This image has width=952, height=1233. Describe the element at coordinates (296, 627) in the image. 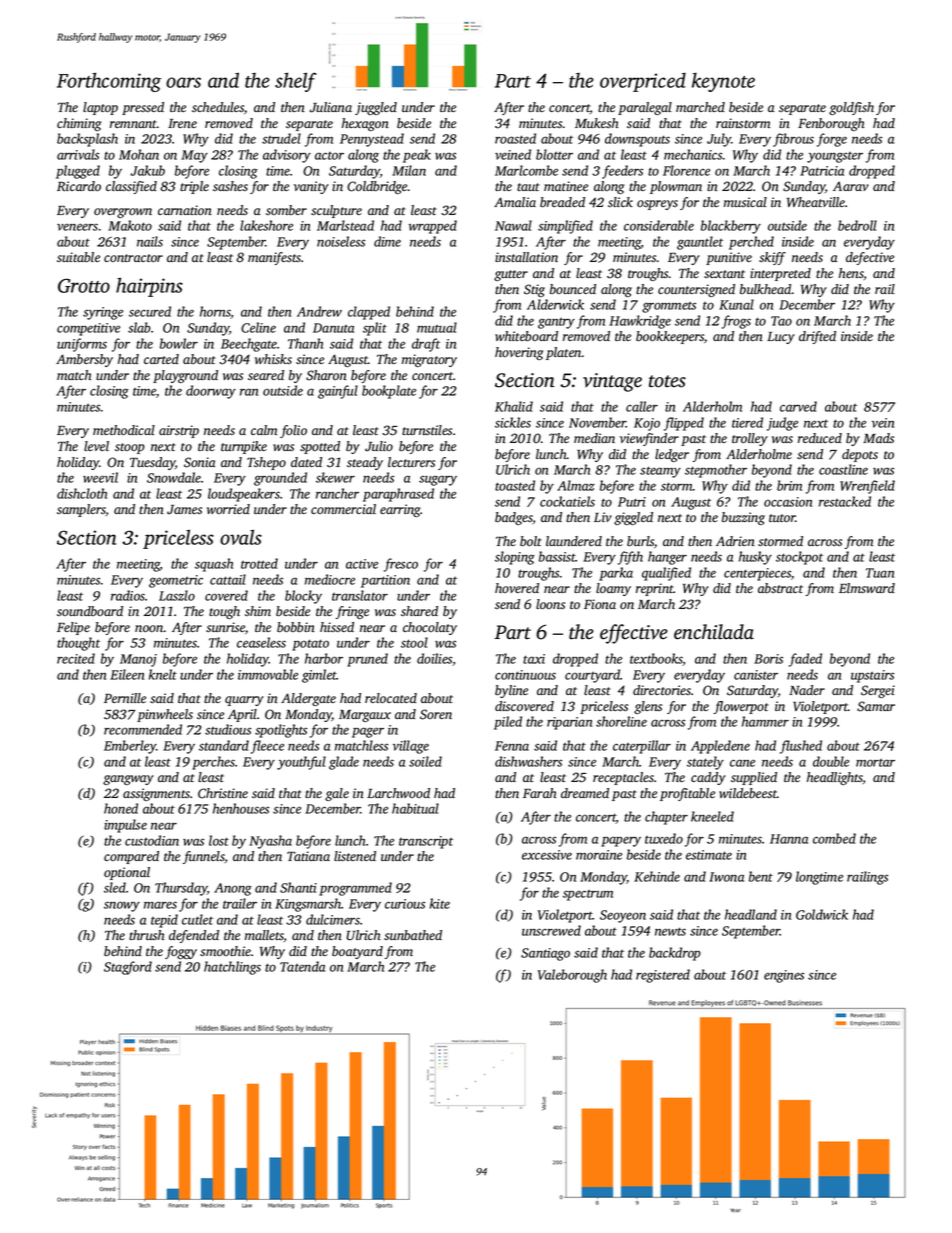

I see `bobbin` at that location.
